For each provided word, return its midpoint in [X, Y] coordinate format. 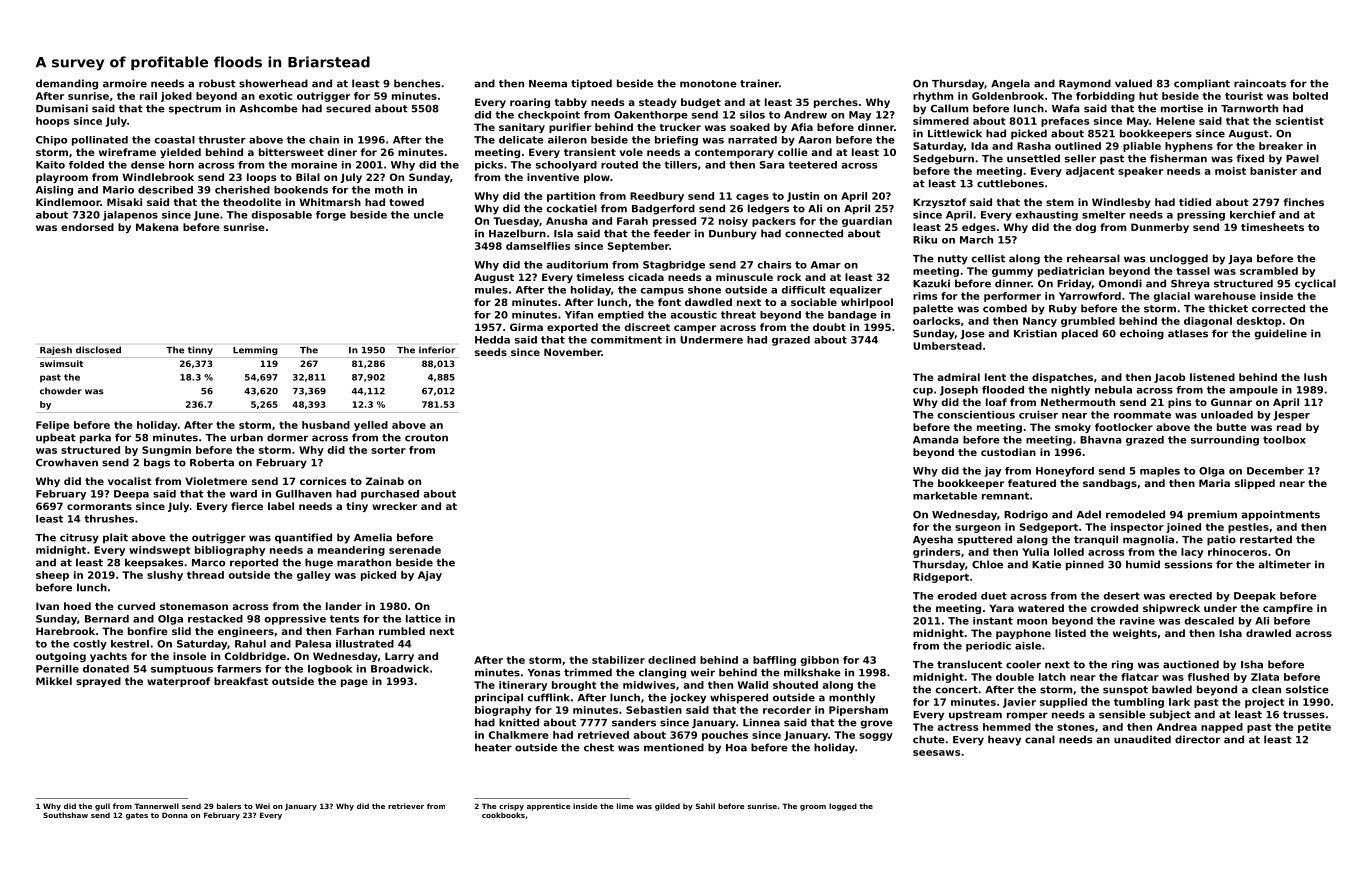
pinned [1085, 565]
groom [813, 808]
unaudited [1142, 739]
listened [1212, 377]
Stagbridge [674, 266]
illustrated [365, 644]
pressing [1201, 216]
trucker [680, 127]
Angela [1010, 84]
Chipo [51, 141]
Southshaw [65, 815]
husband [326, 425]
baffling [774, 661]
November [573, 352]
